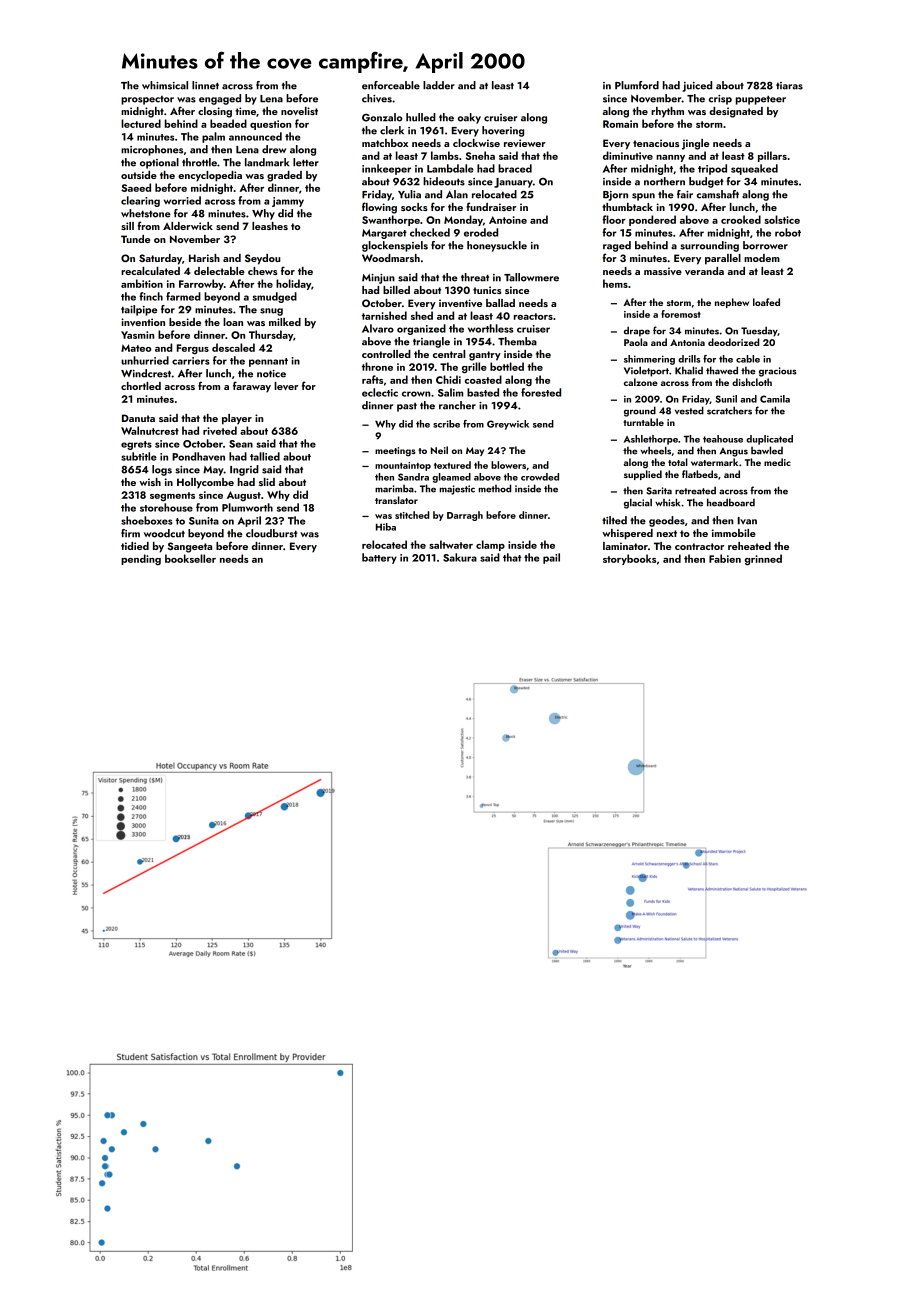 Image resolution: width=924 pixels, height=1308 pixels. Describe the element at coordinates (782, 219) in the page. I see `solstice` at that location.
